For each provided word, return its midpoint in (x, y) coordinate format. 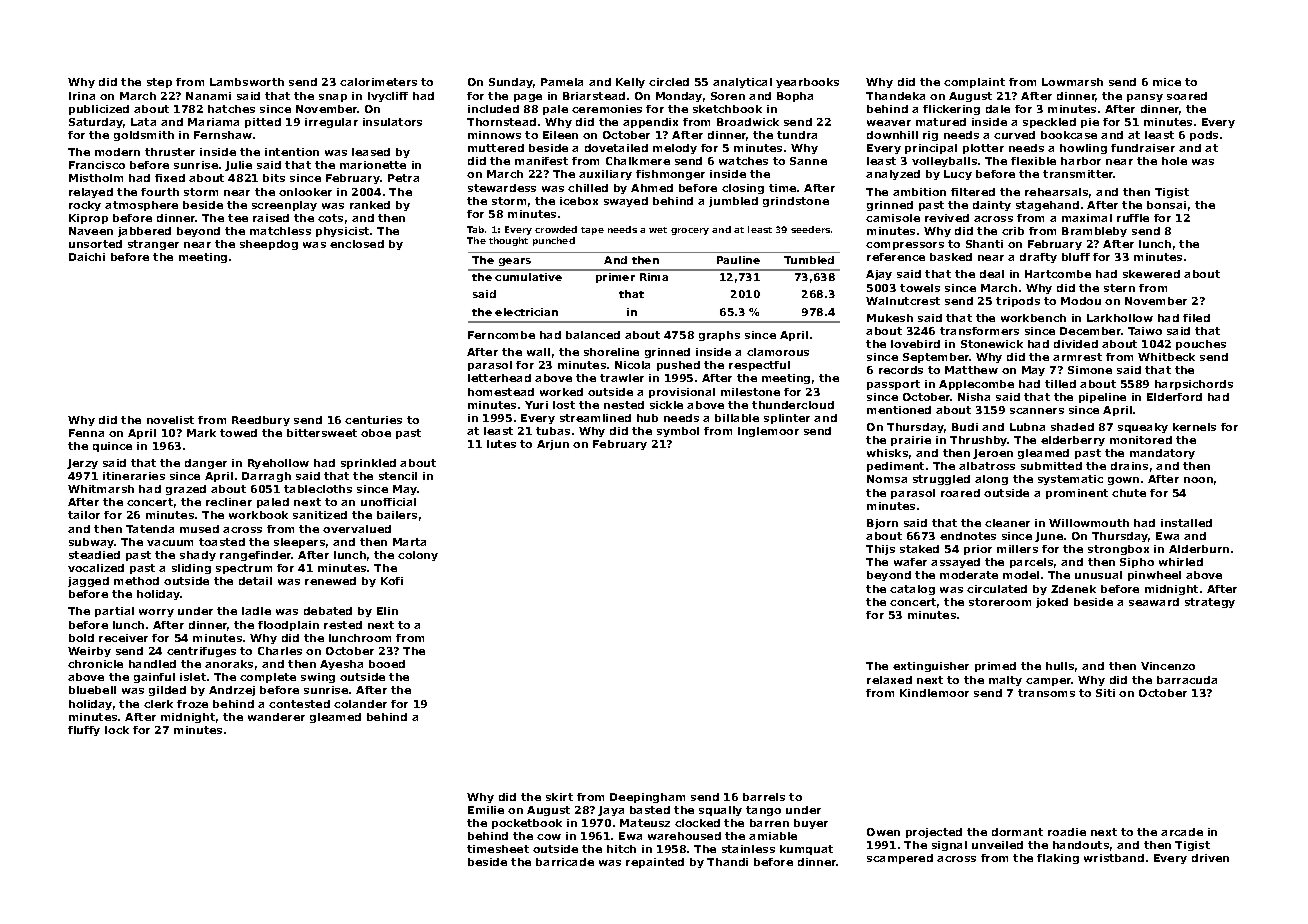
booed (387, 664)
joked (1052, 603)
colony (418, 556)
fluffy (84, 731)
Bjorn (882, 524)
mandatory (1162, 454)
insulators (392, 122)
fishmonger (670, 175)
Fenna (86, 433)
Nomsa (887, 479)
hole (1174, 161)
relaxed (889, 680)
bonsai (1166, 205)
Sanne (808, 161)
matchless (280, 231)
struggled (941, 480)
